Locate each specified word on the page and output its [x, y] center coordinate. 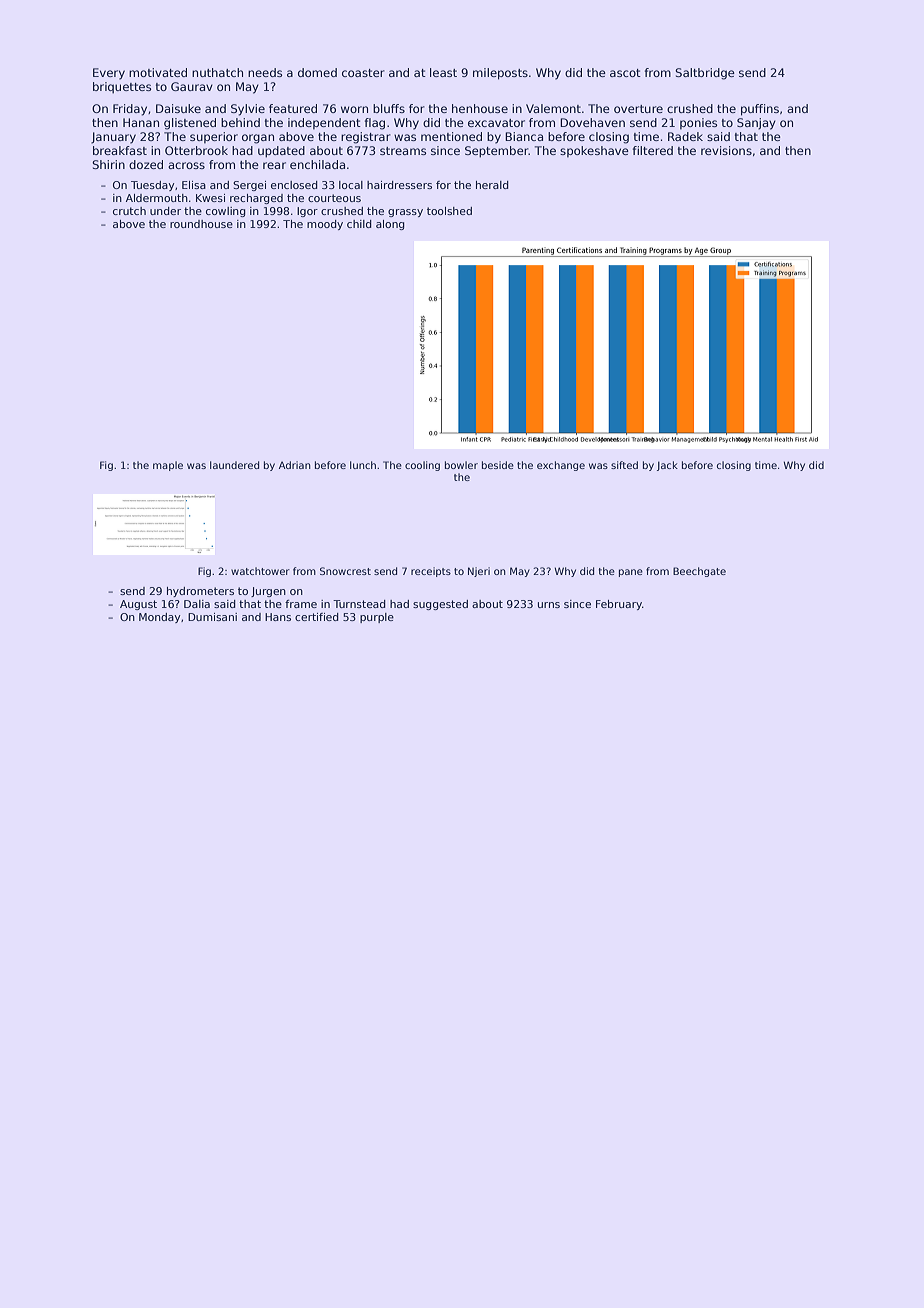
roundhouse [201, 224]
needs [265, 72]
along [390, 225]
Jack [667, 466]
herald [492, 185]
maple [168, 466]
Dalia [197, 604]
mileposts [500, 74]
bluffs [389, 108]
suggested [440, 605]
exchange [561, 466]
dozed [146, 164]
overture [638, 109]
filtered [652, 150]
